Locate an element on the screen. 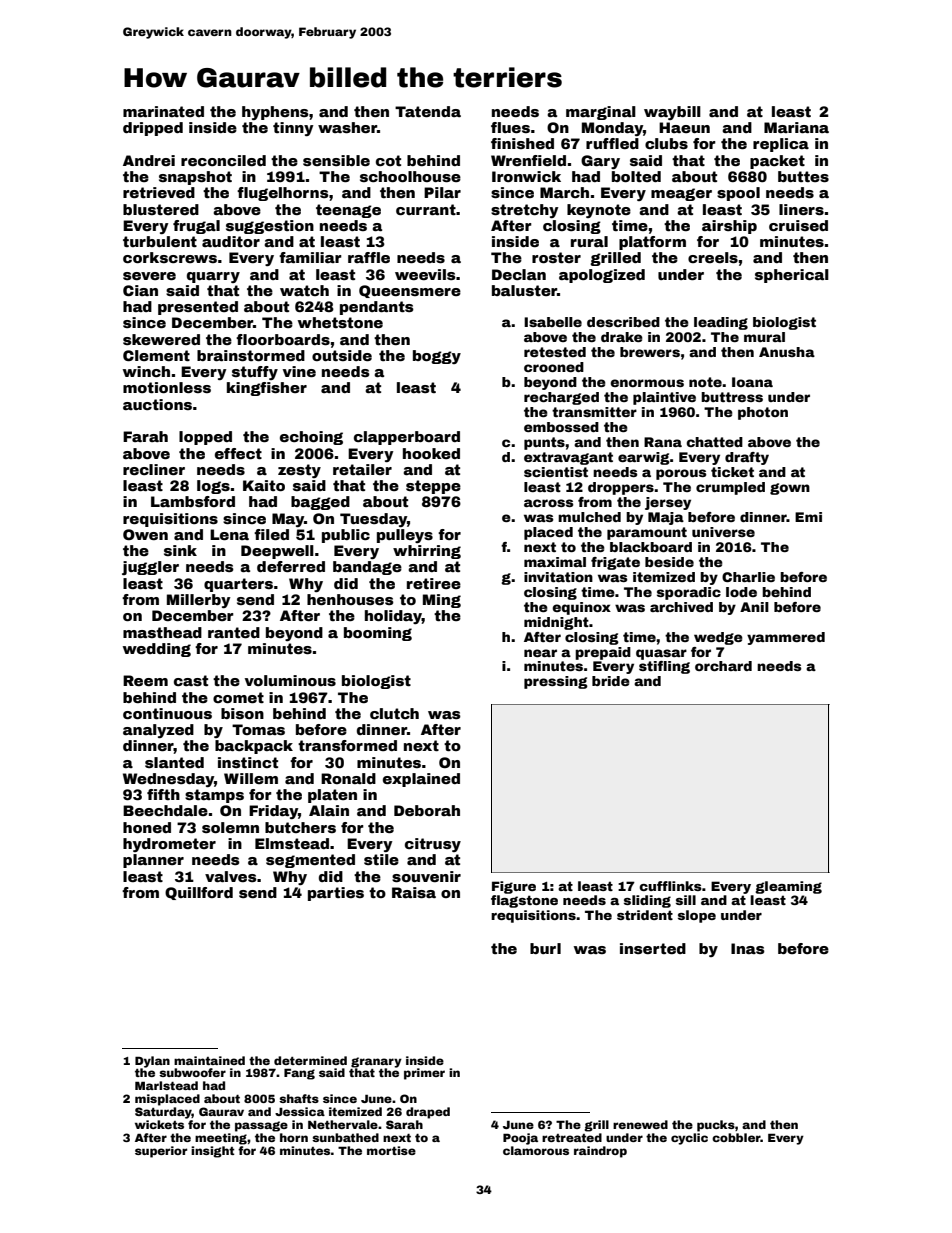 This screenshot has height=1233, width=952. cobbler is located at coordinates (736, 1137).
